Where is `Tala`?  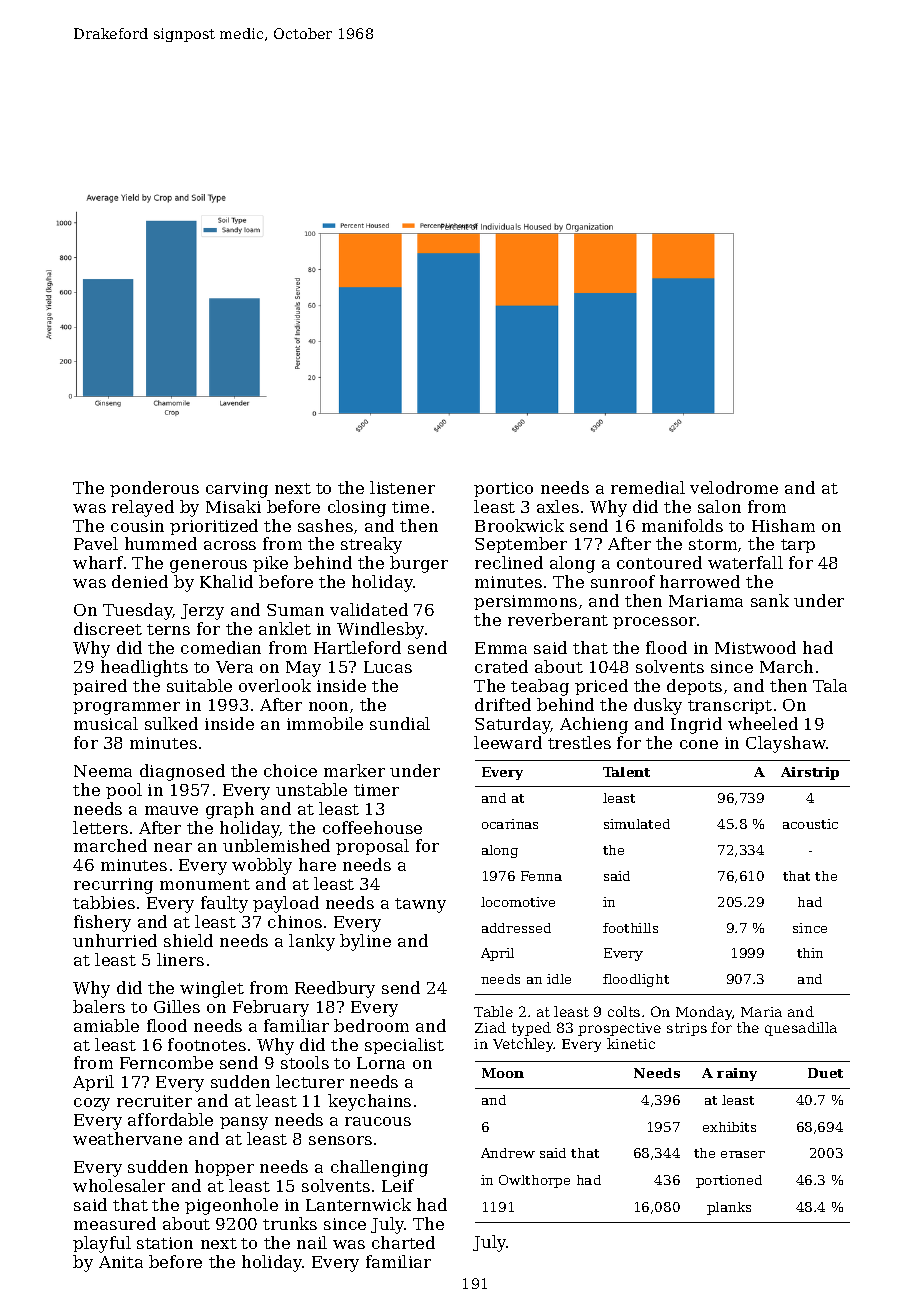 Tala is located at coordinates (830, 685).
